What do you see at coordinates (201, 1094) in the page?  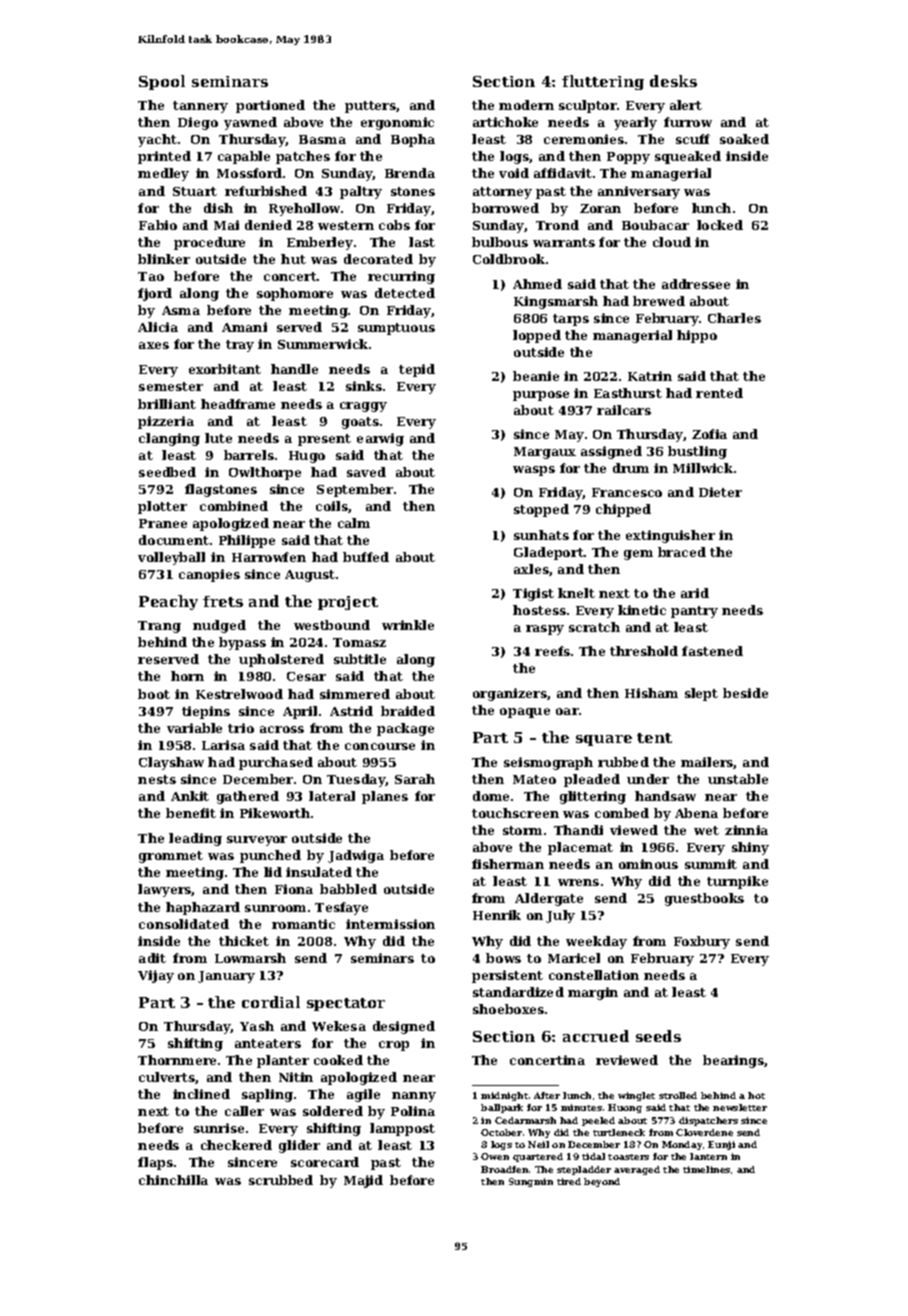 I see `inclined` at bounding box center [201, 1094].
